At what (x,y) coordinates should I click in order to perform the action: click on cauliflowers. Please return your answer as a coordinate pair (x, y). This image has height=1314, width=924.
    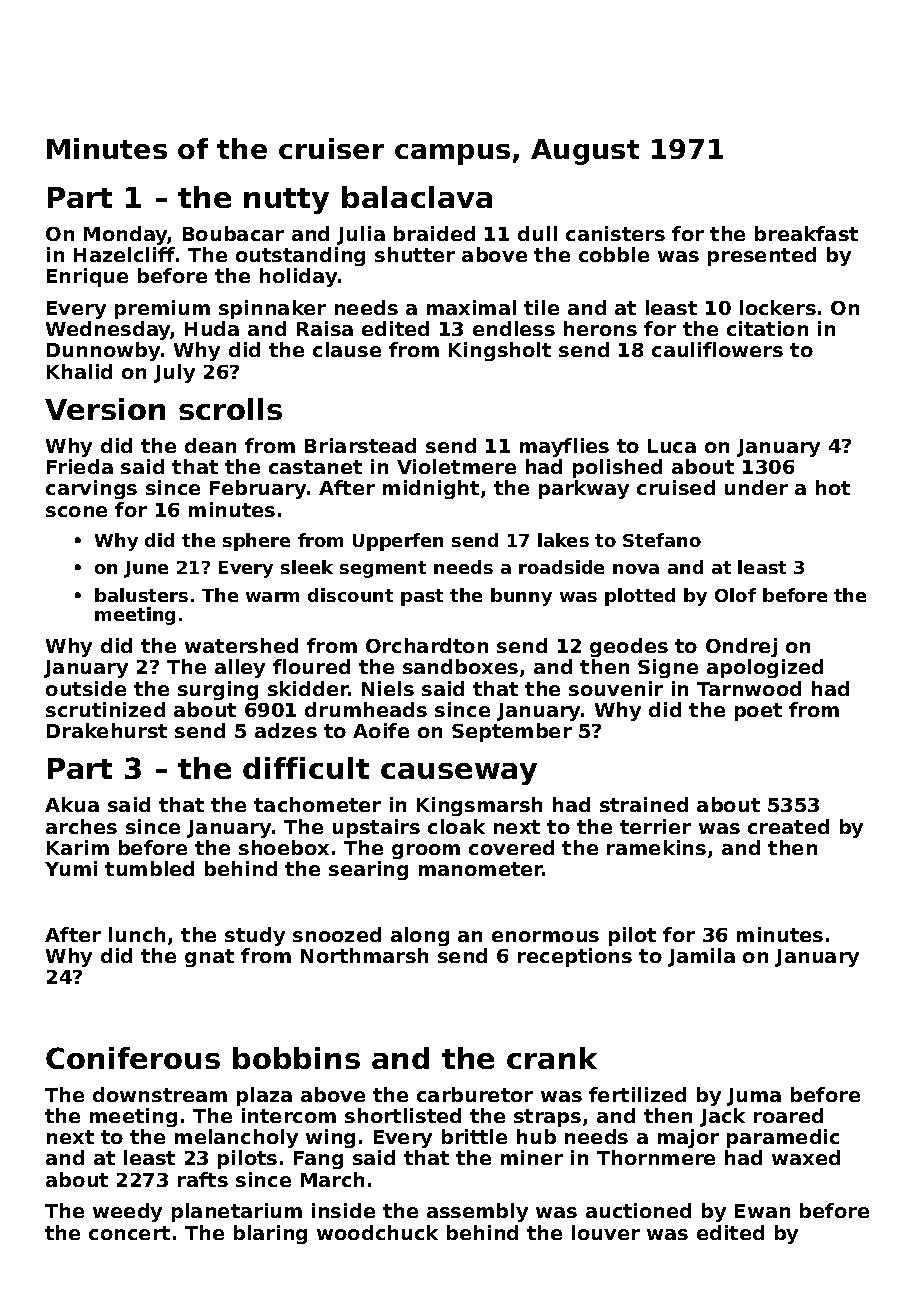
    Looking at the image, I should click on (717, 349).
